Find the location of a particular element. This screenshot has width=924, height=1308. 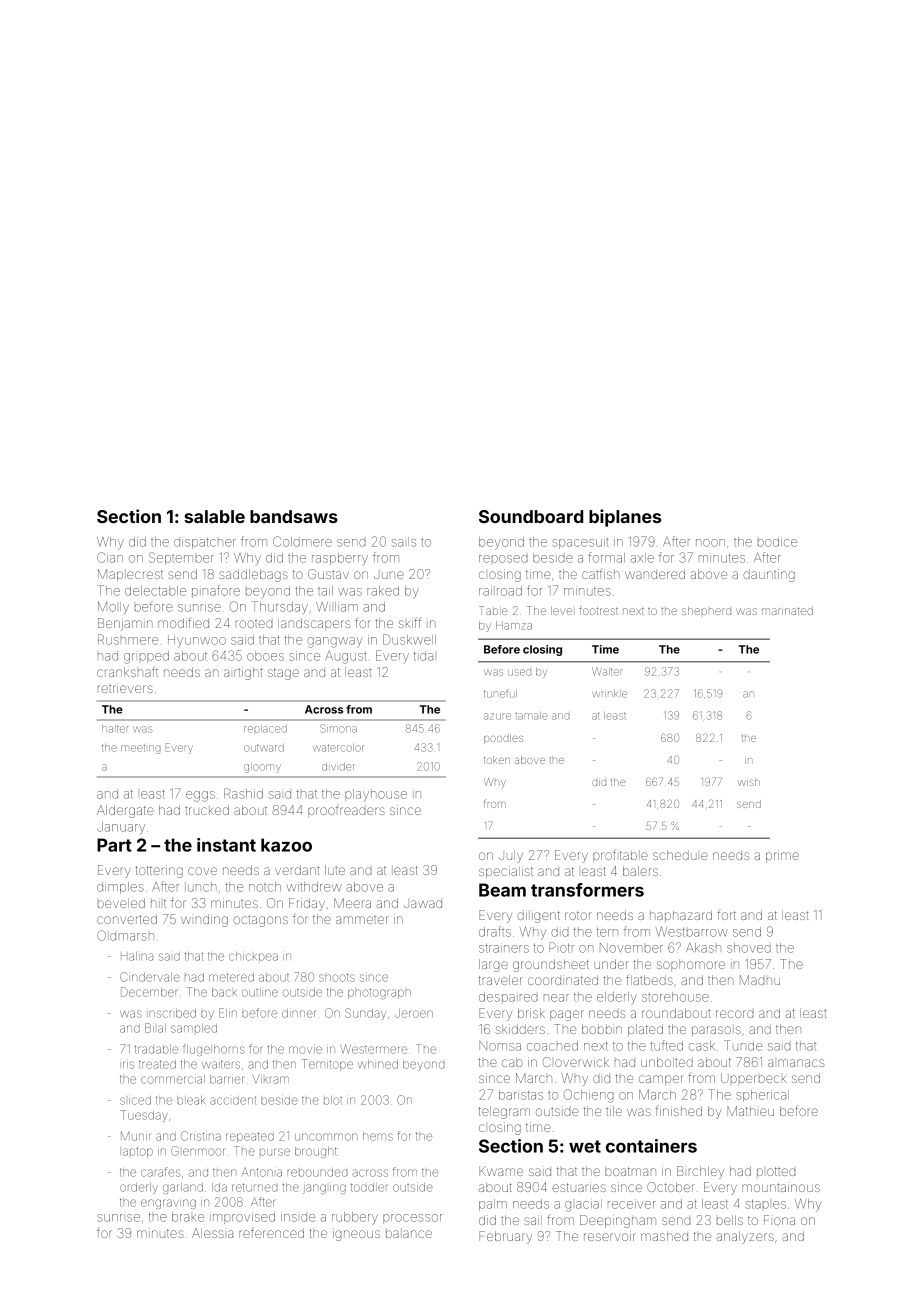

dispatcher is located at coordinates (205, 543).
